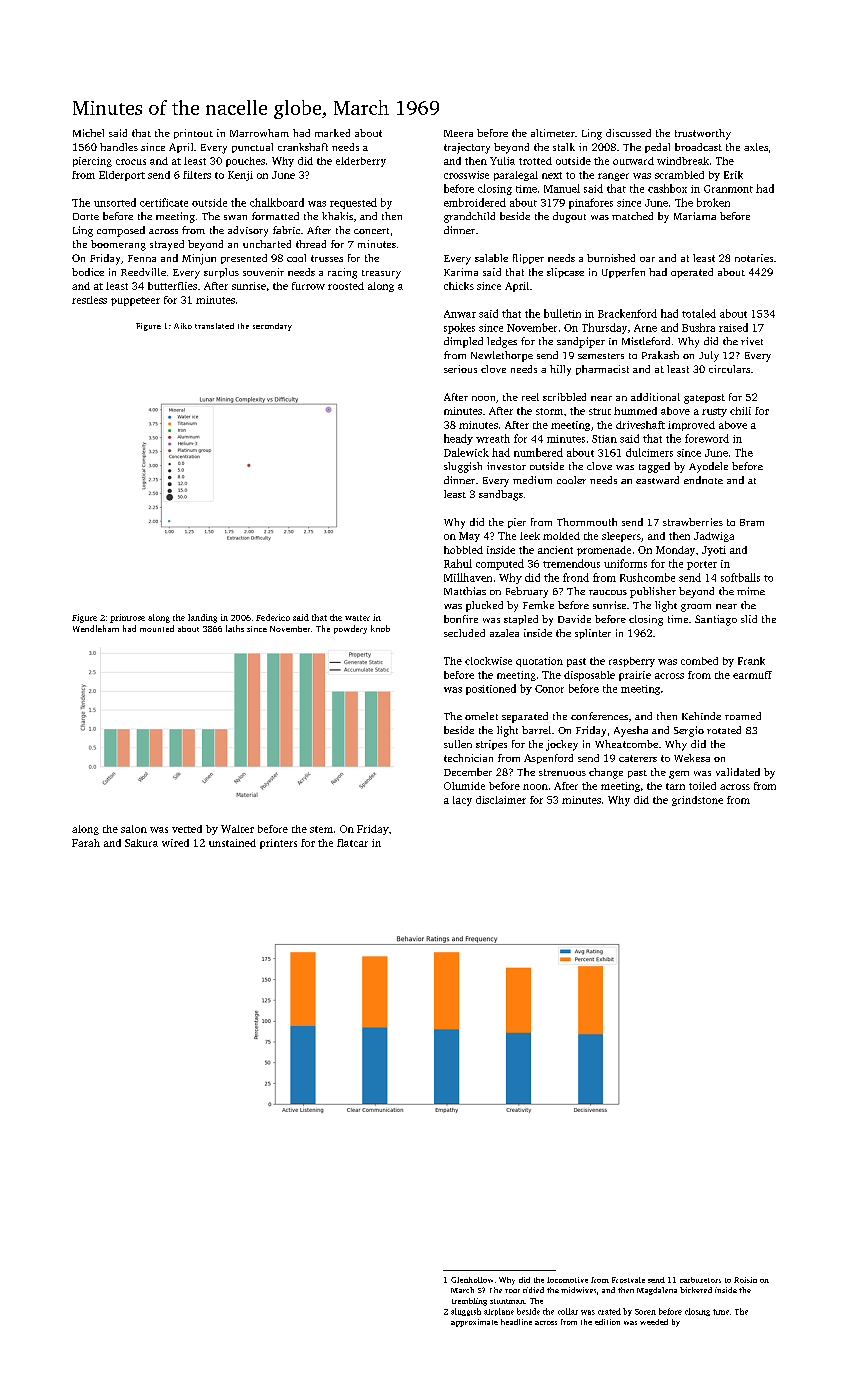  Describe the element at coordinates (183, 326) in the document. I see `Aiko` at that location.
